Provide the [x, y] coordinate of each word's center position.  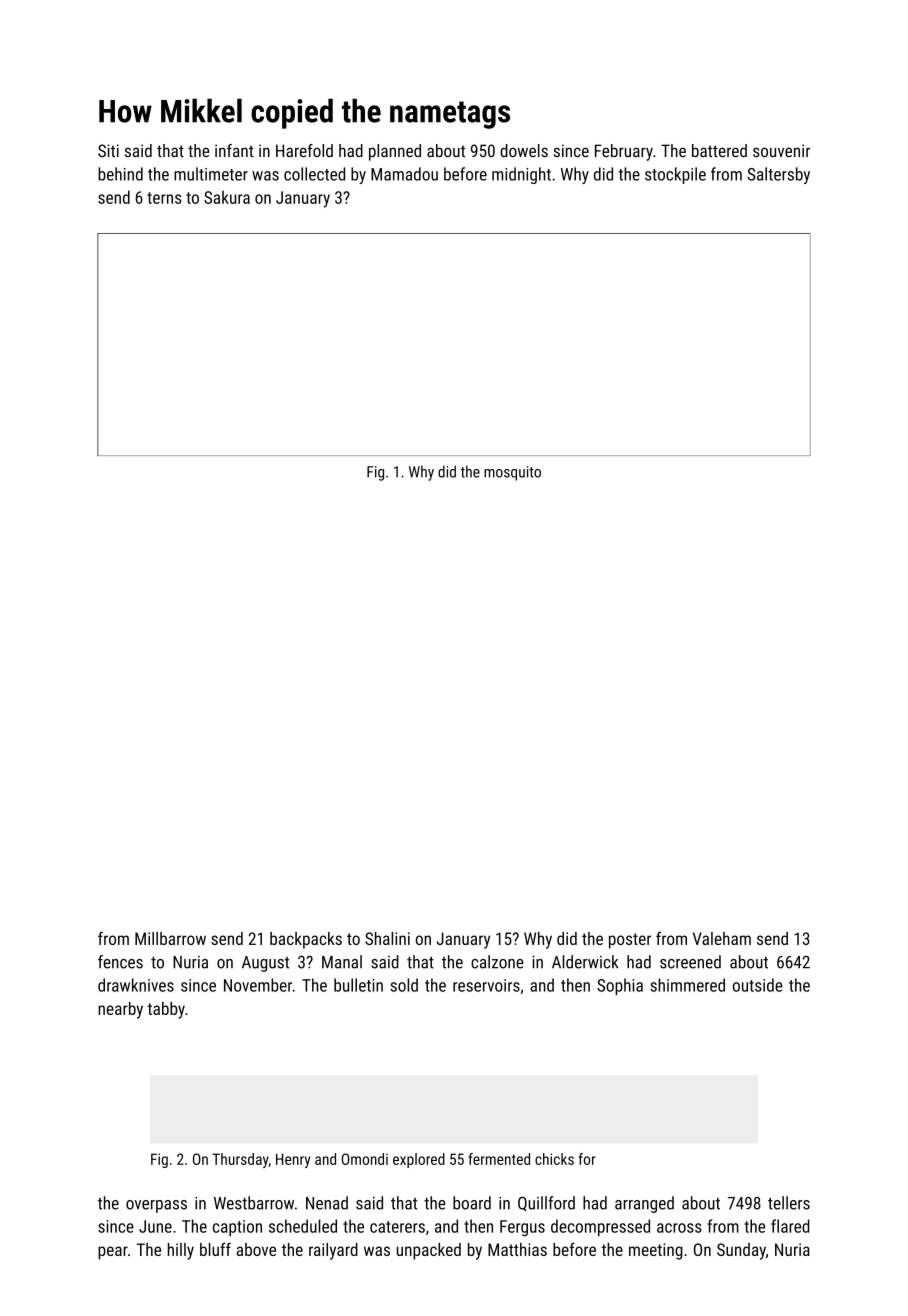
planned [395, 152]
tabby [166, 1010]
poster [630, 941]
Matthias [517, 1249]
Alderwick [585, 962]
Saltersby [778, 175]
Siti [108, 150]
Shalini [387, 938]
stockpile [675, 175]
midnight [521, 175]
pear [113, 1253]
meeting [656, 1251]
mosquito [512, 473]
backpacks [306, 940]
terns [164, 198]
